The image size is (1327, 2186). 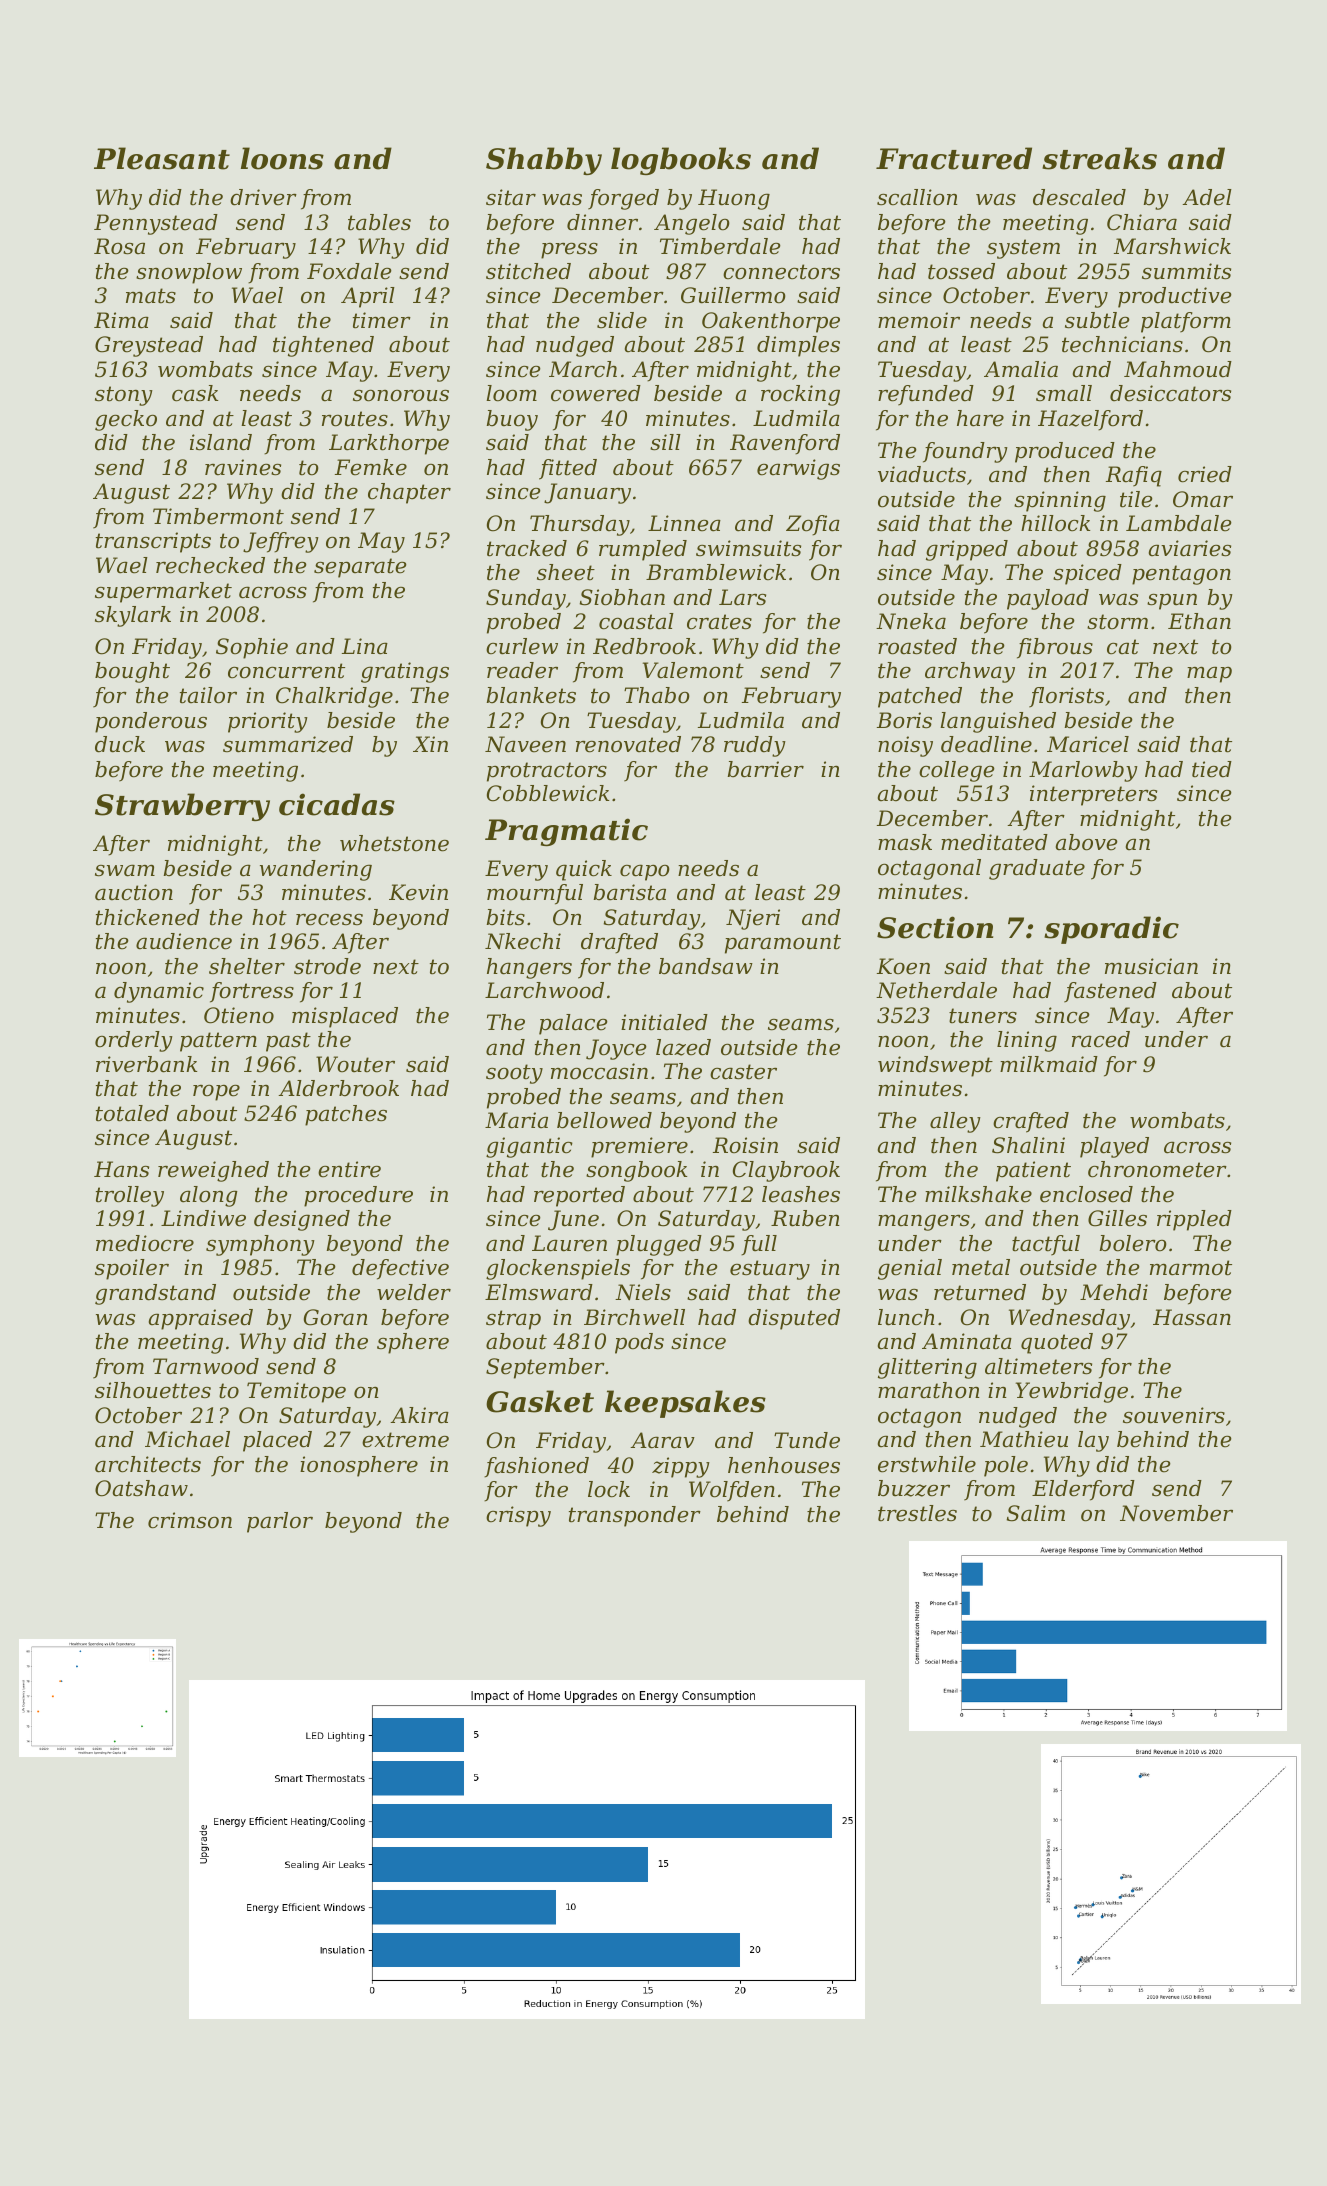 I want to click on musician, so click(x=1151, y=966).
